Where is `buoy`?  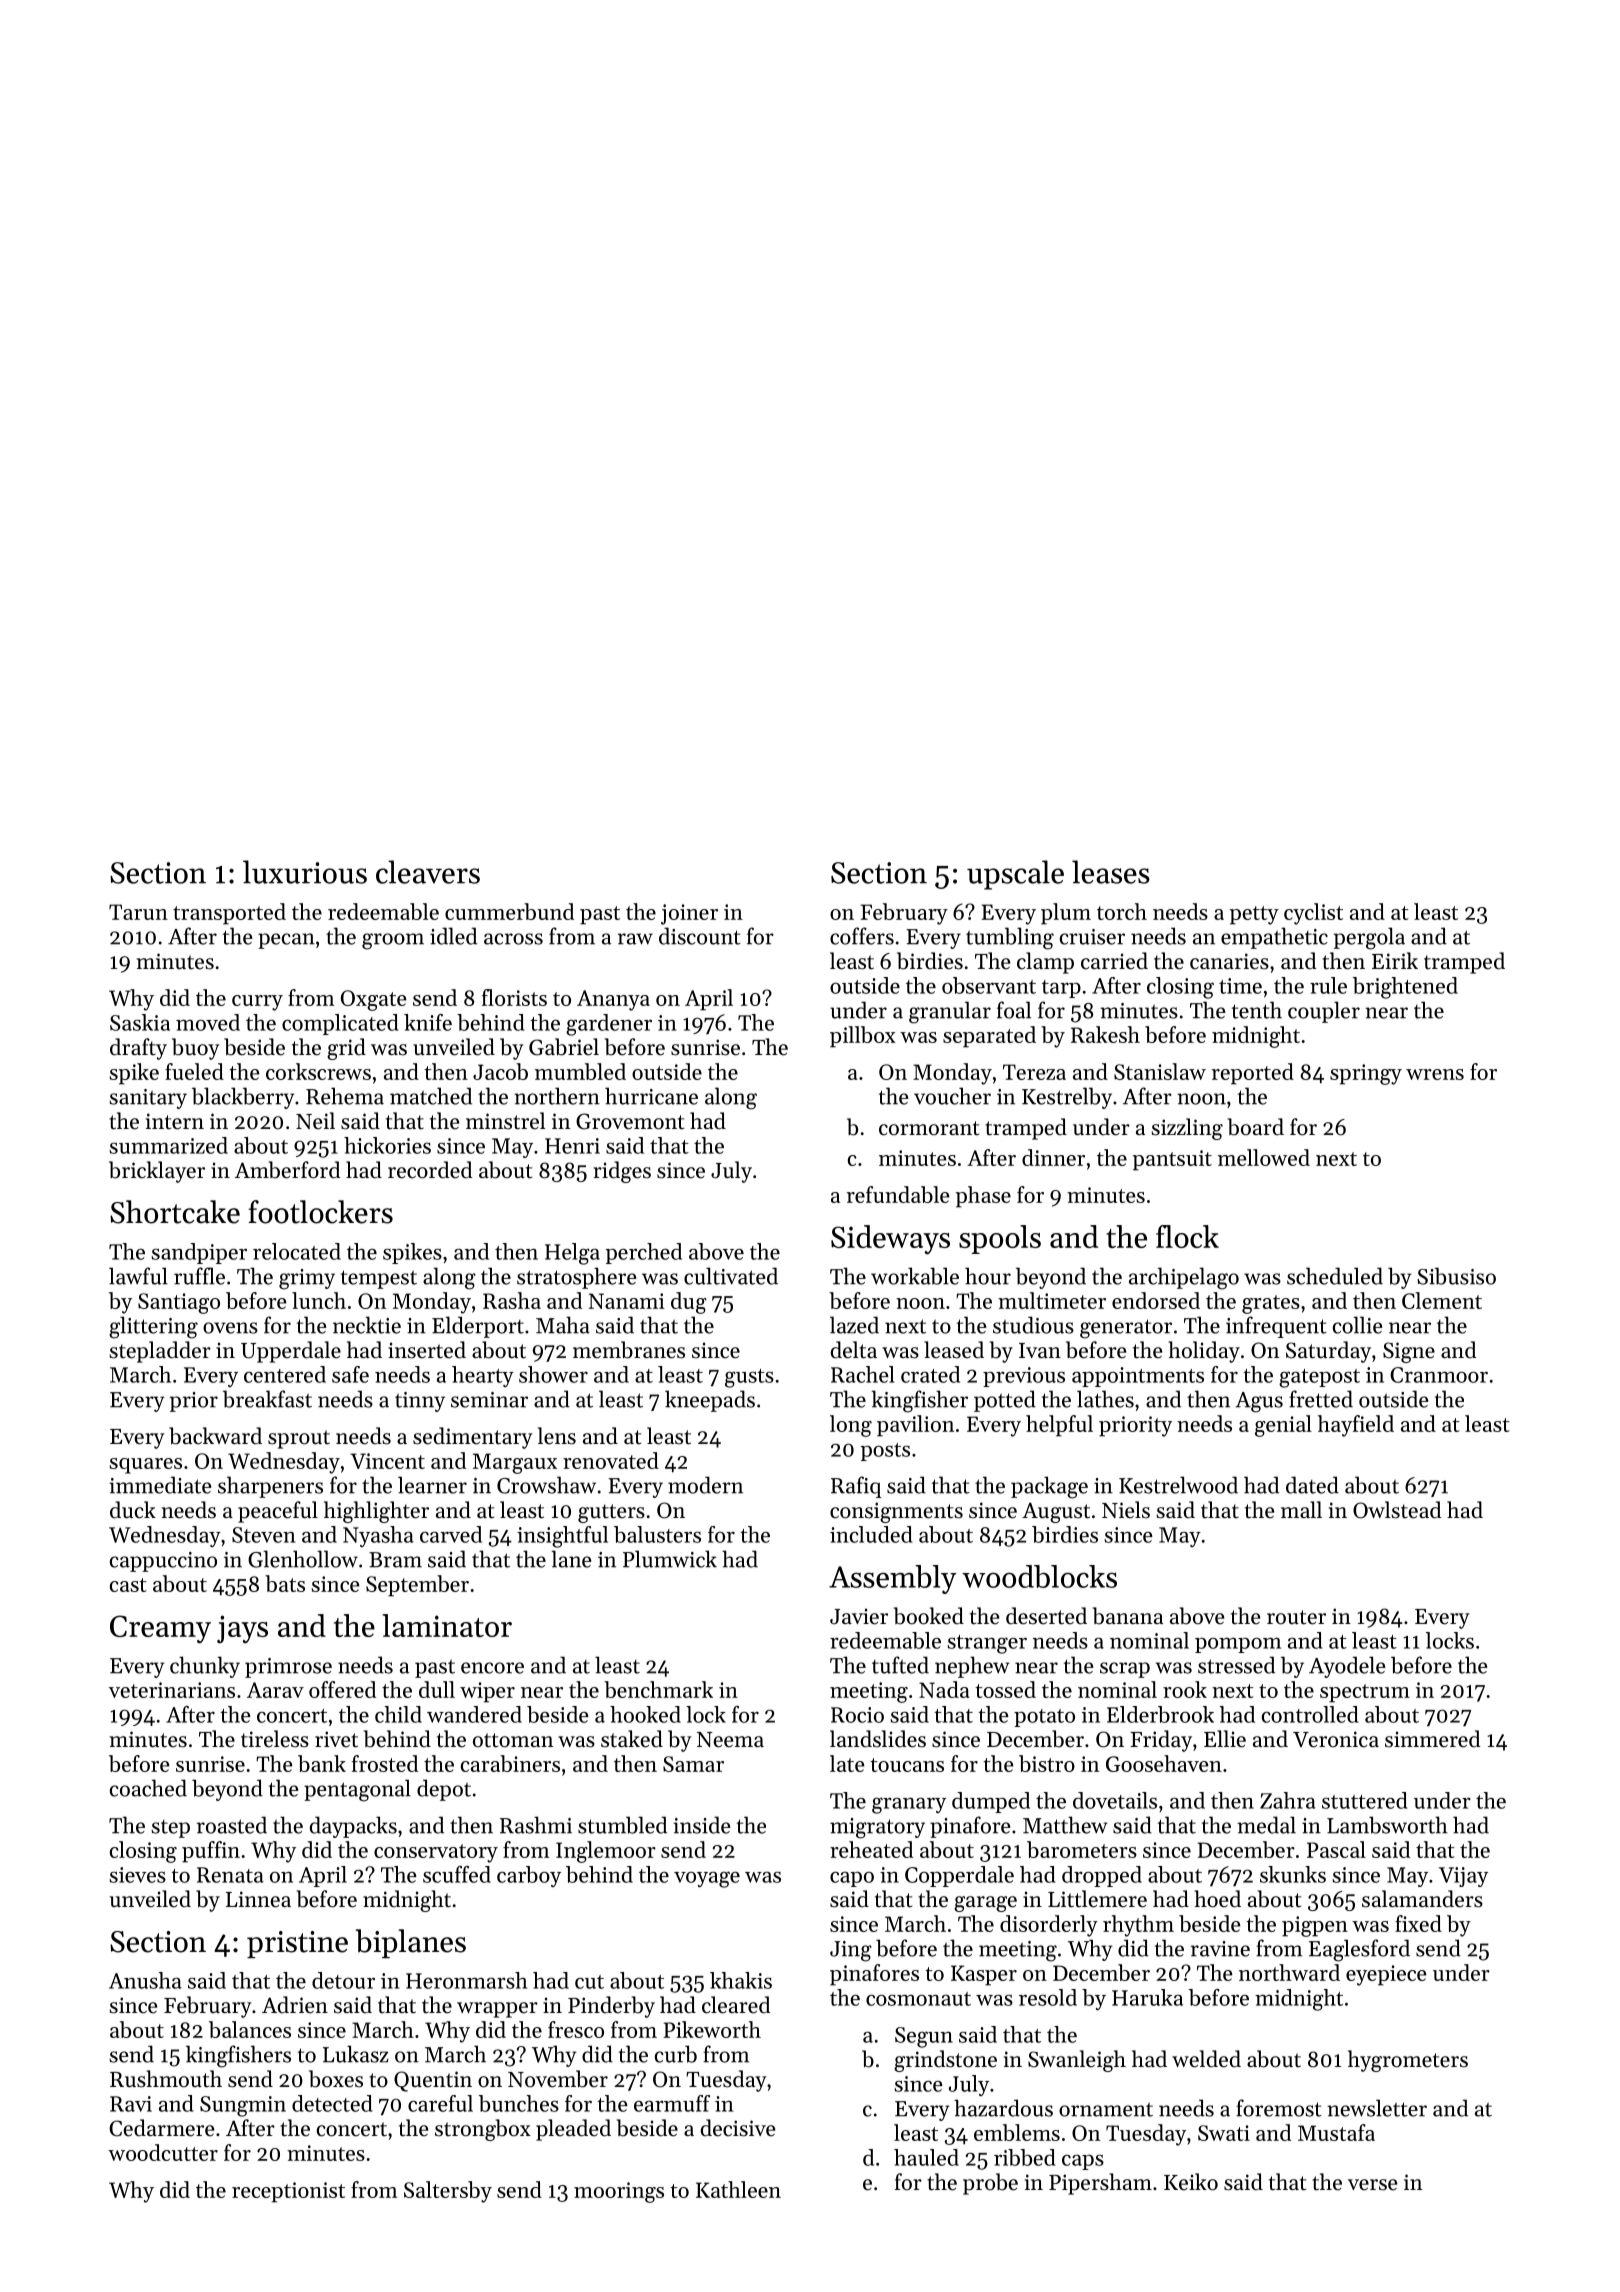 buoy is located at coordinates (196, 1049).
